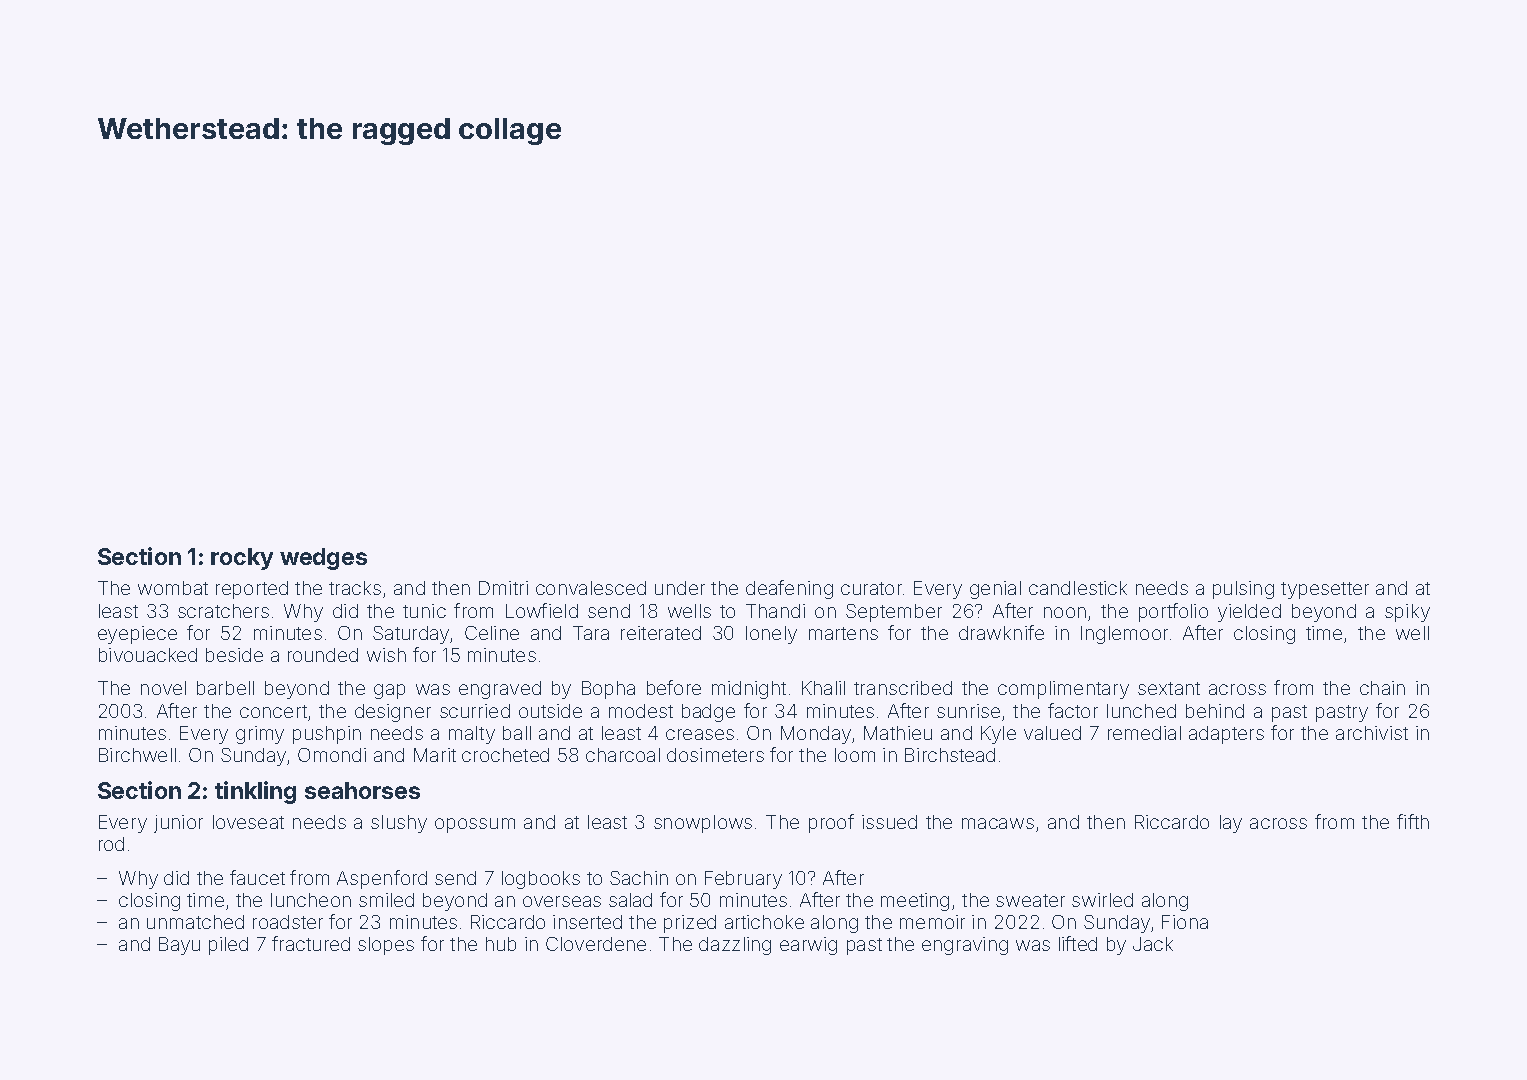 The image size is (1527, 1080). I want to click on lay, so click(1231, 824).
